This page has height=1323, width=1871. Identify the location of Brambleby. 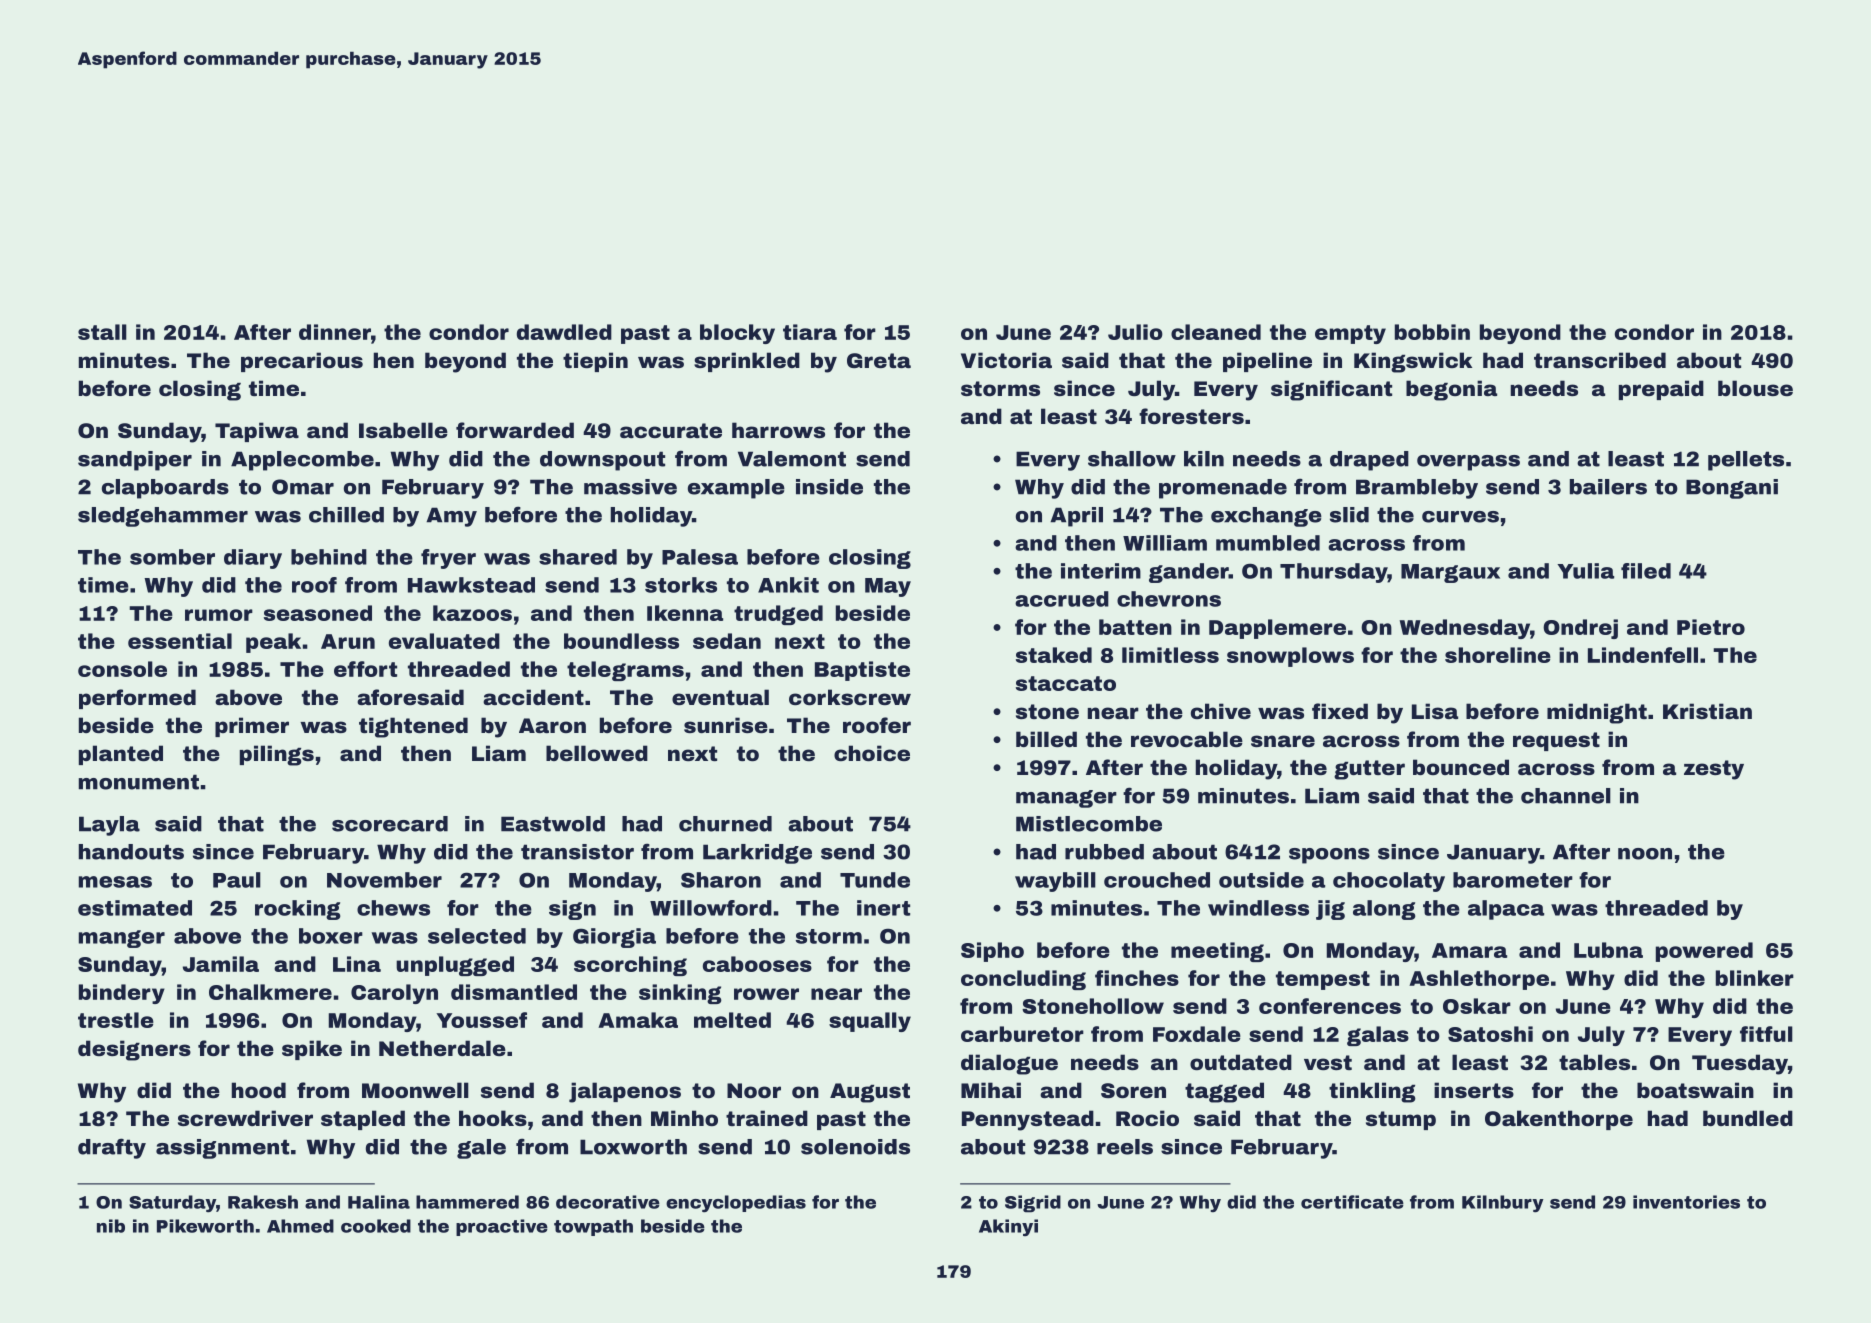
(1417, 489).
